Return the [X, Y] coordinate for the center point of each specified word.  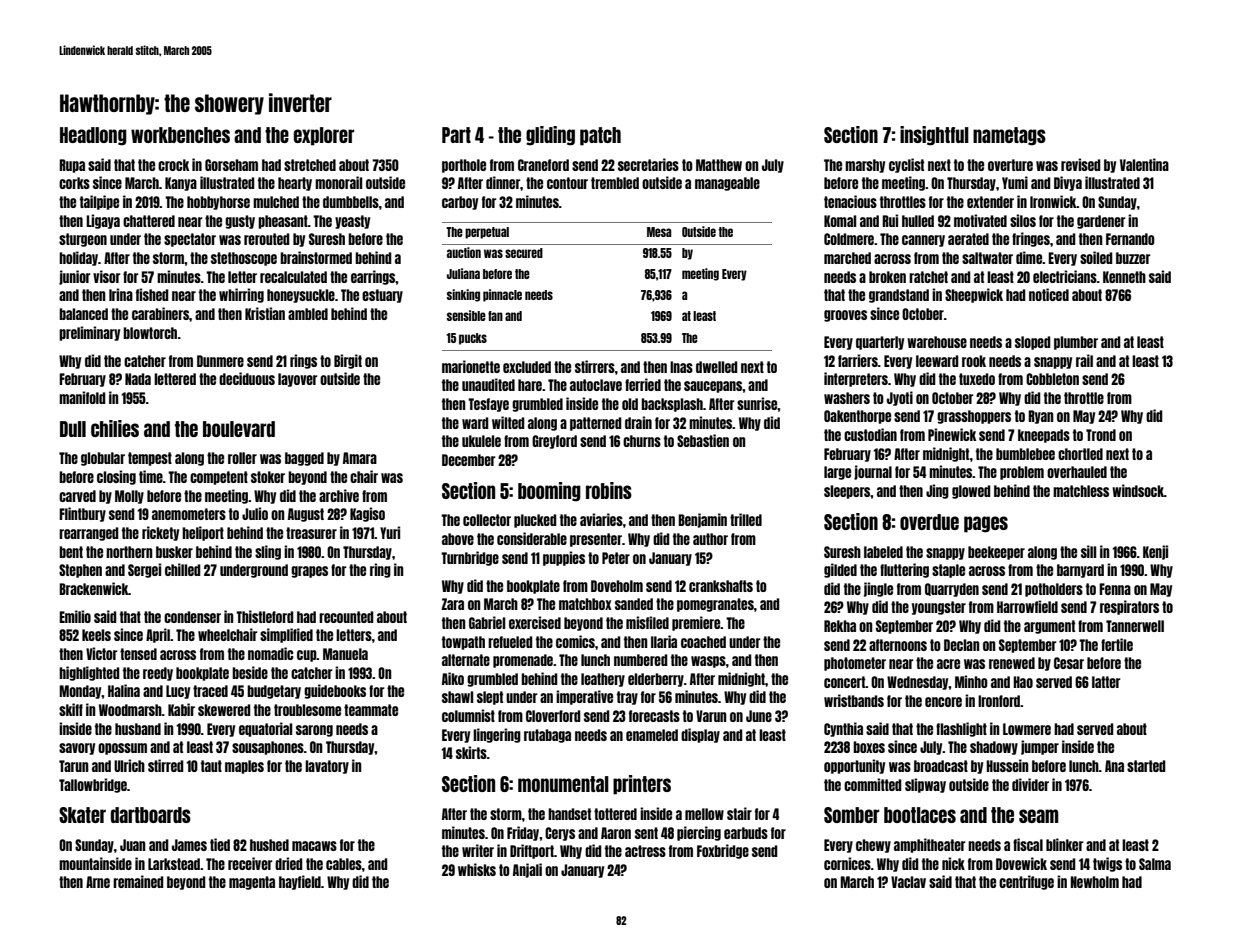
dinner [503, 182]
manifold [82, 397]
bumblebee [1025, 454]
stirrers [595, 366]
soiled [1096, 257]
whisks [477, 869]
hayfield [300, 882]
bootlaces [920, 815]
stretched [310, 165]
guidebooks [335, 691]
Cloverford [553, 716]
